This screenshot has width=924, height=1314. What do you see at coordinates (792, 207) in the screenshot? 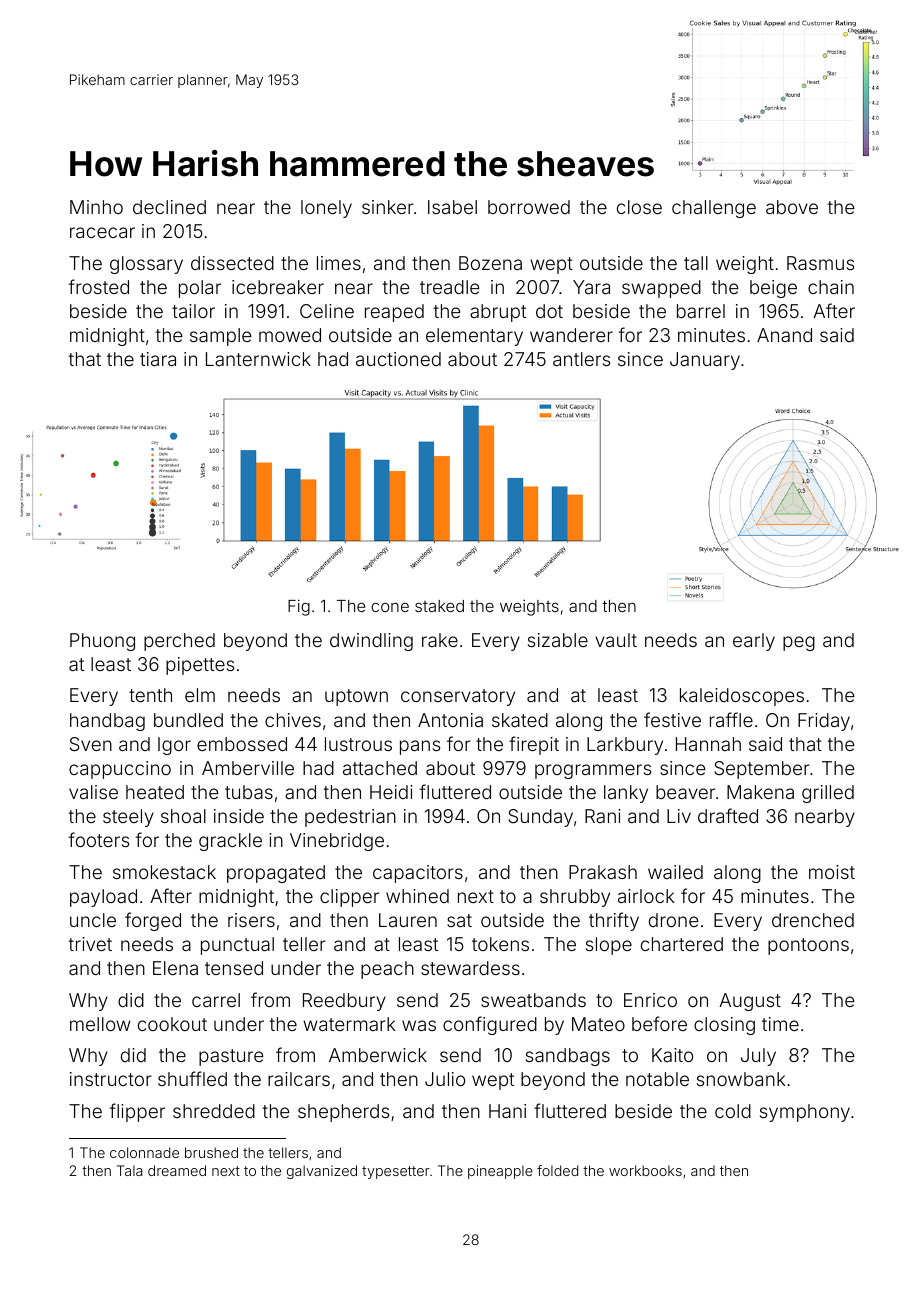
I see `above` at bounding box center [792, 207].
